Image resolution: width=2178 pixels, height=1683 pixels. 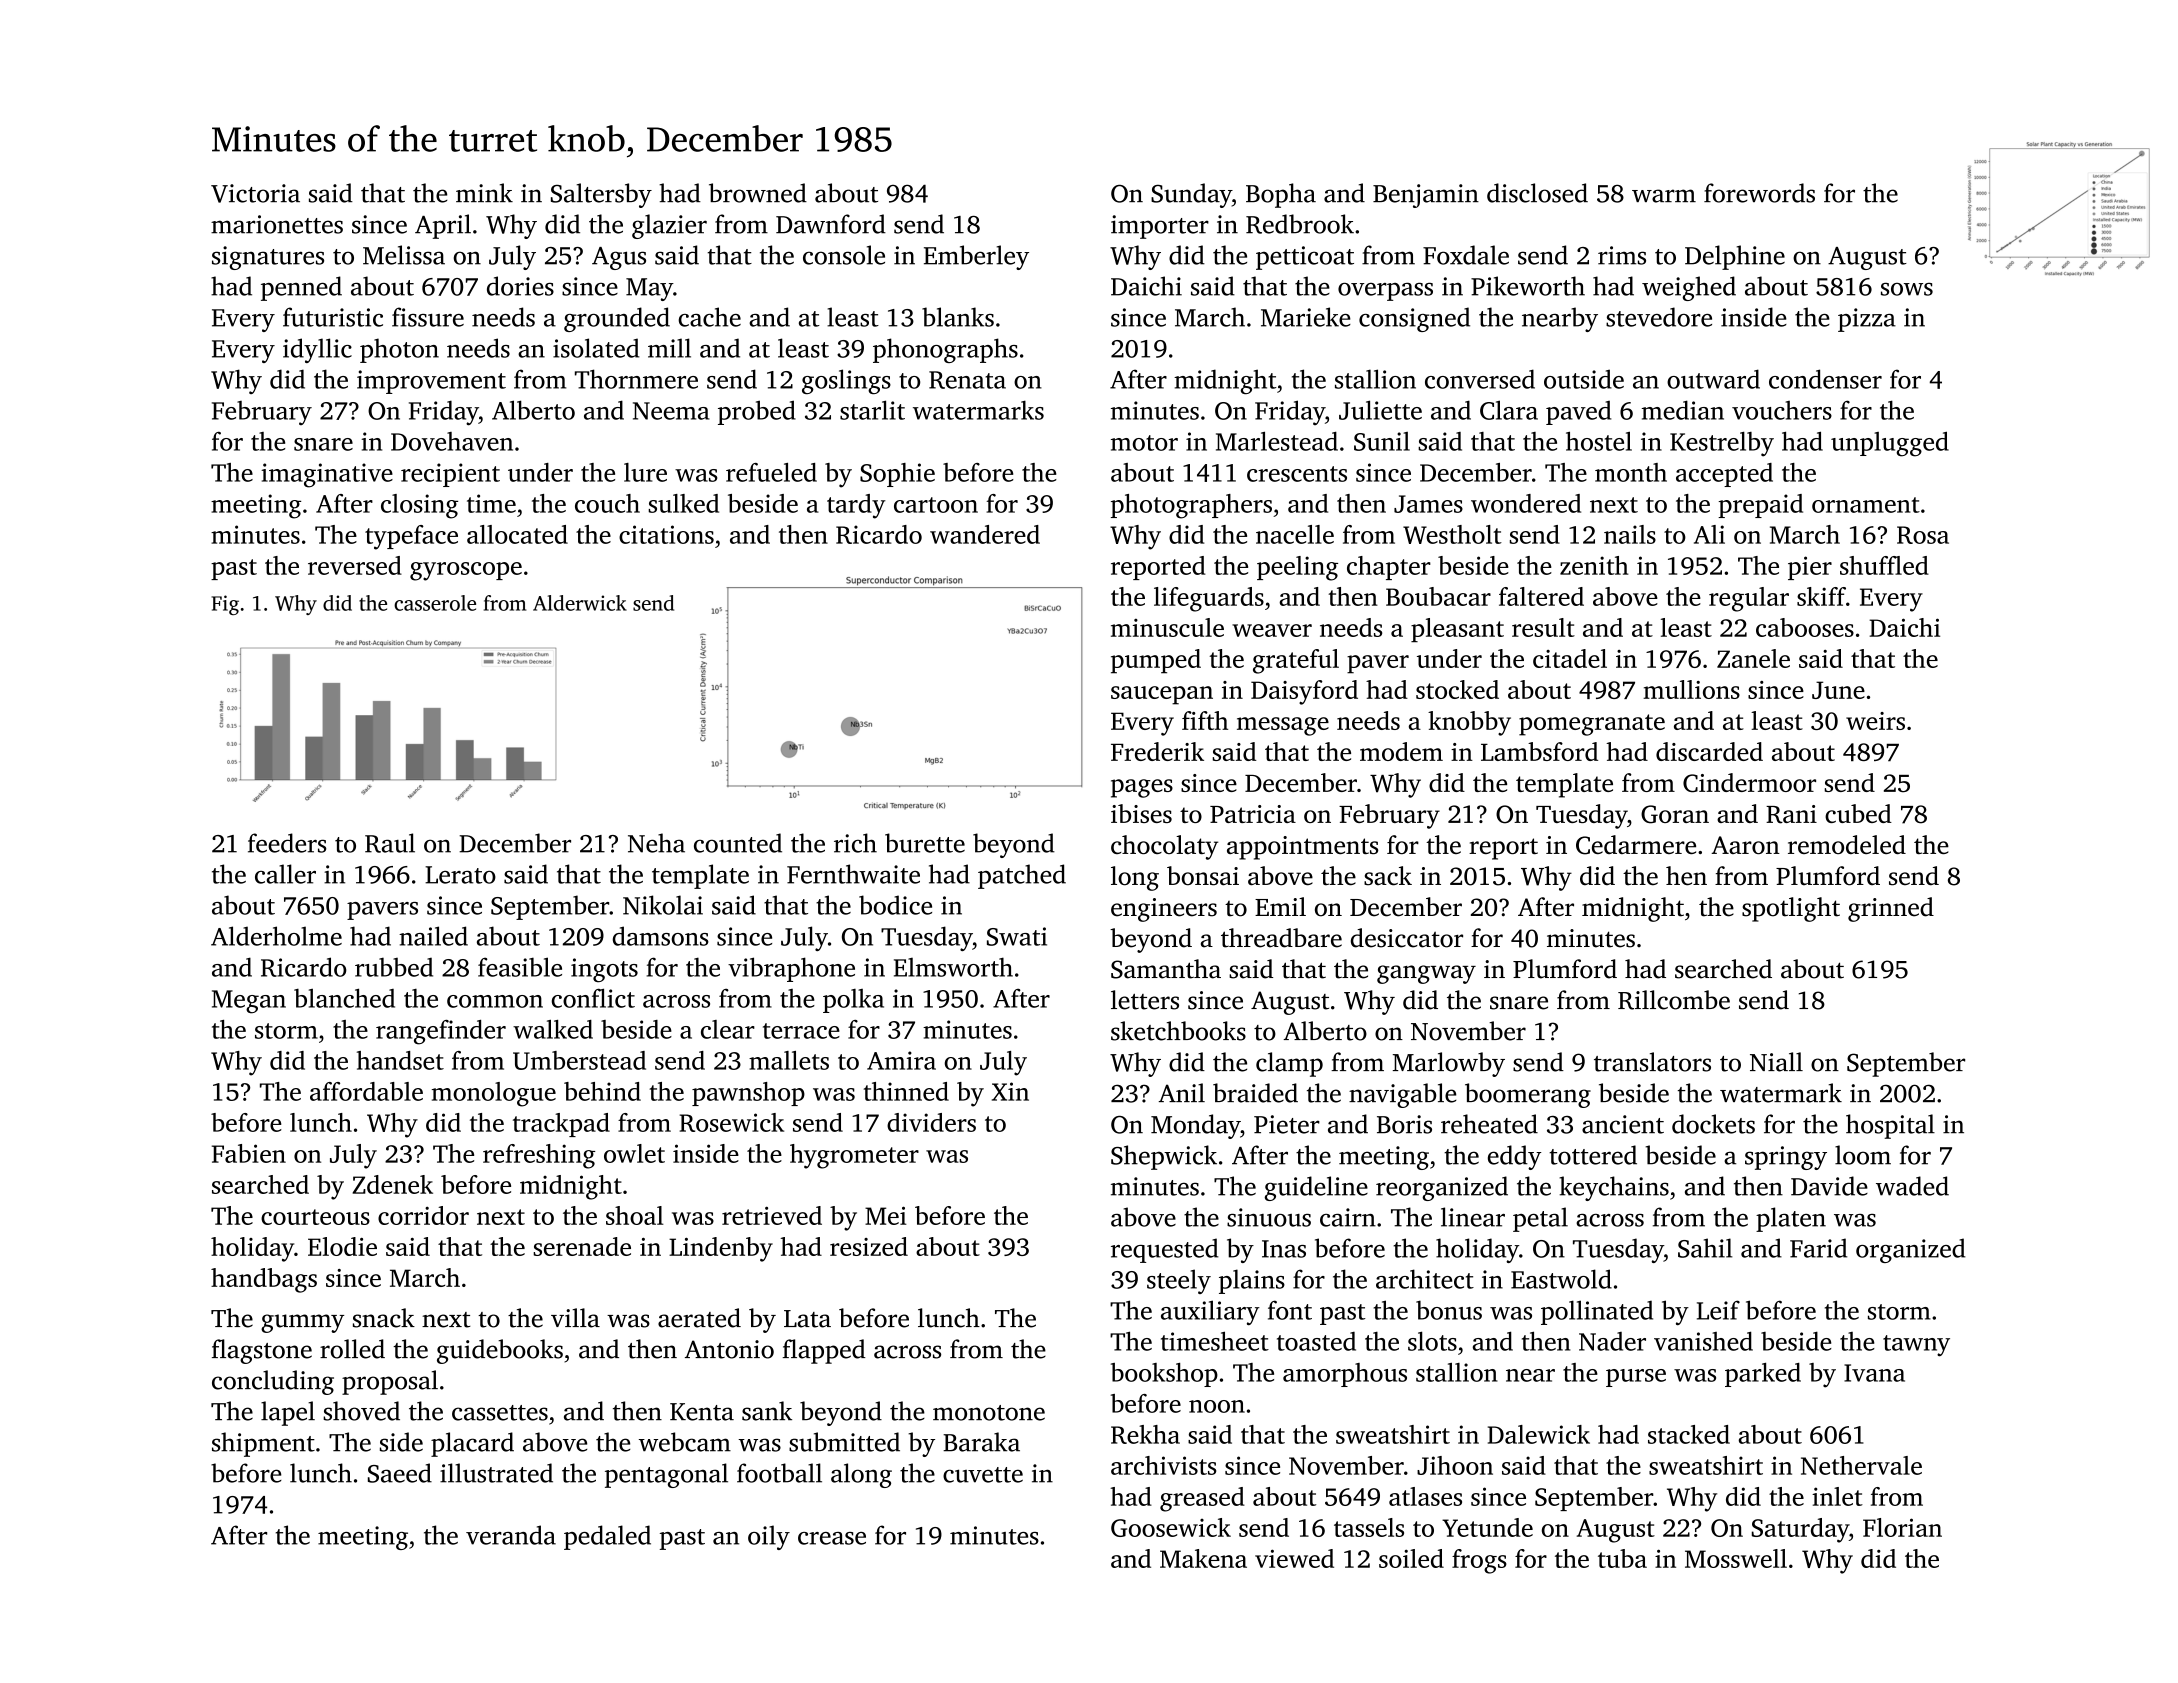 I want to click on disclosed, so click(x=1537, y=193).
